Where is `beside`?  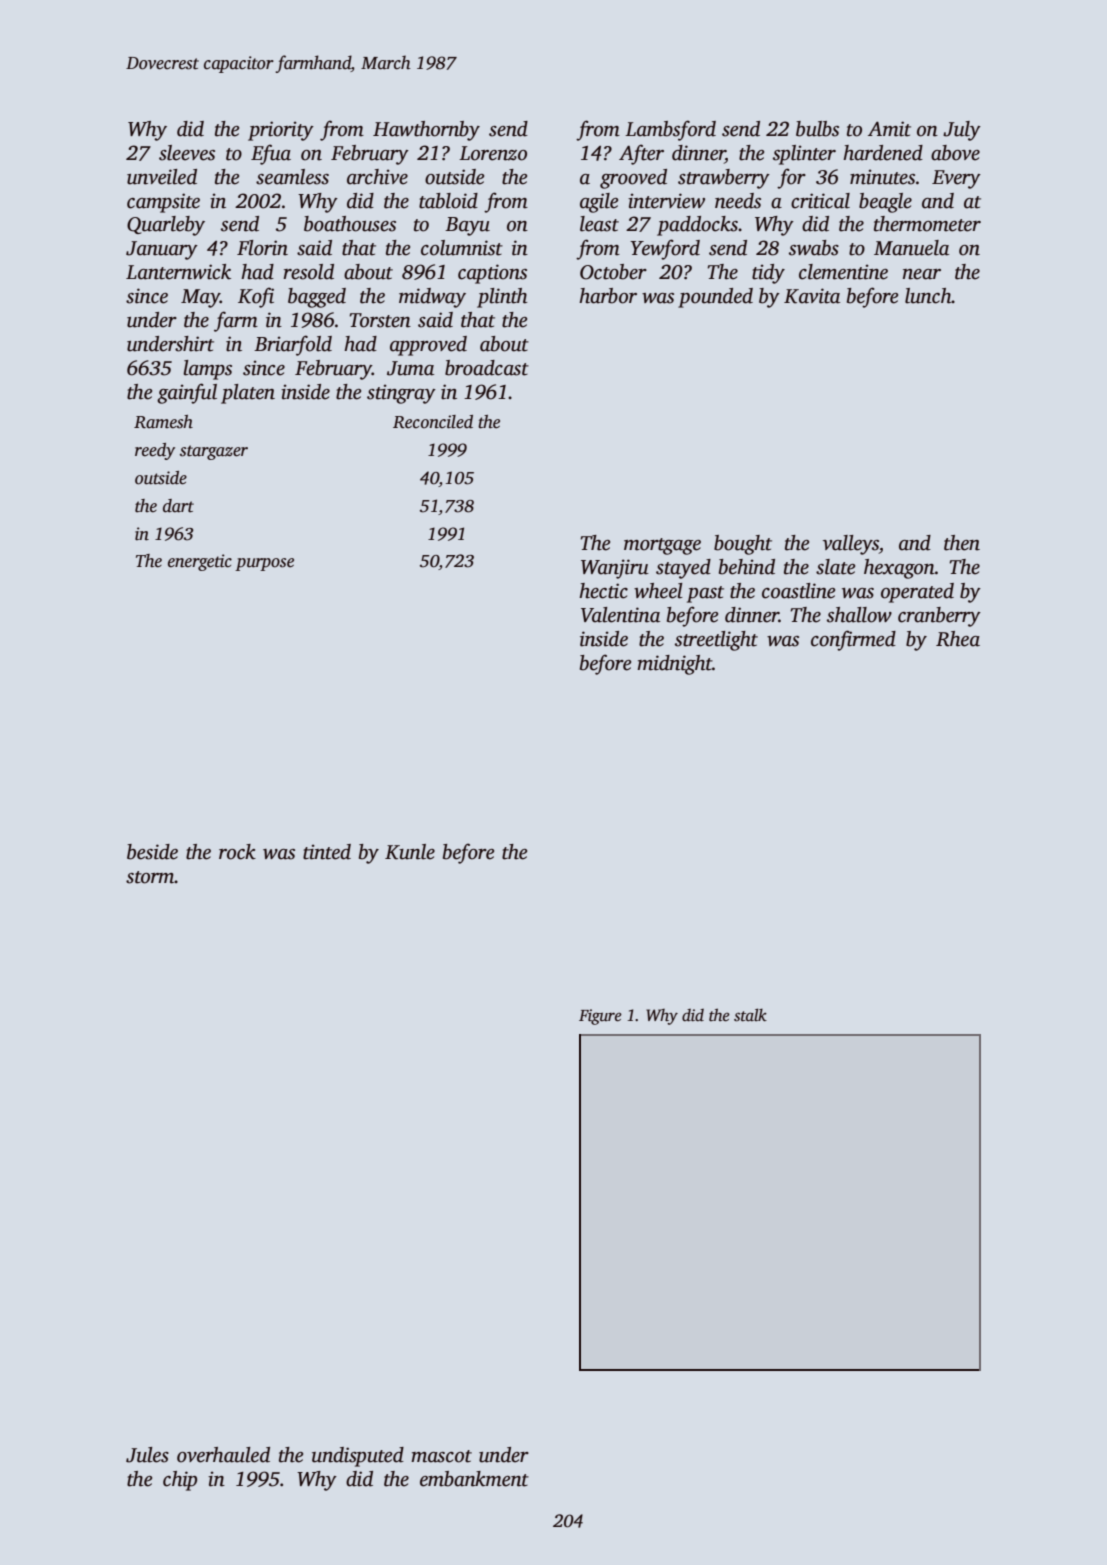
beside is located at coordinates (152, 852).
